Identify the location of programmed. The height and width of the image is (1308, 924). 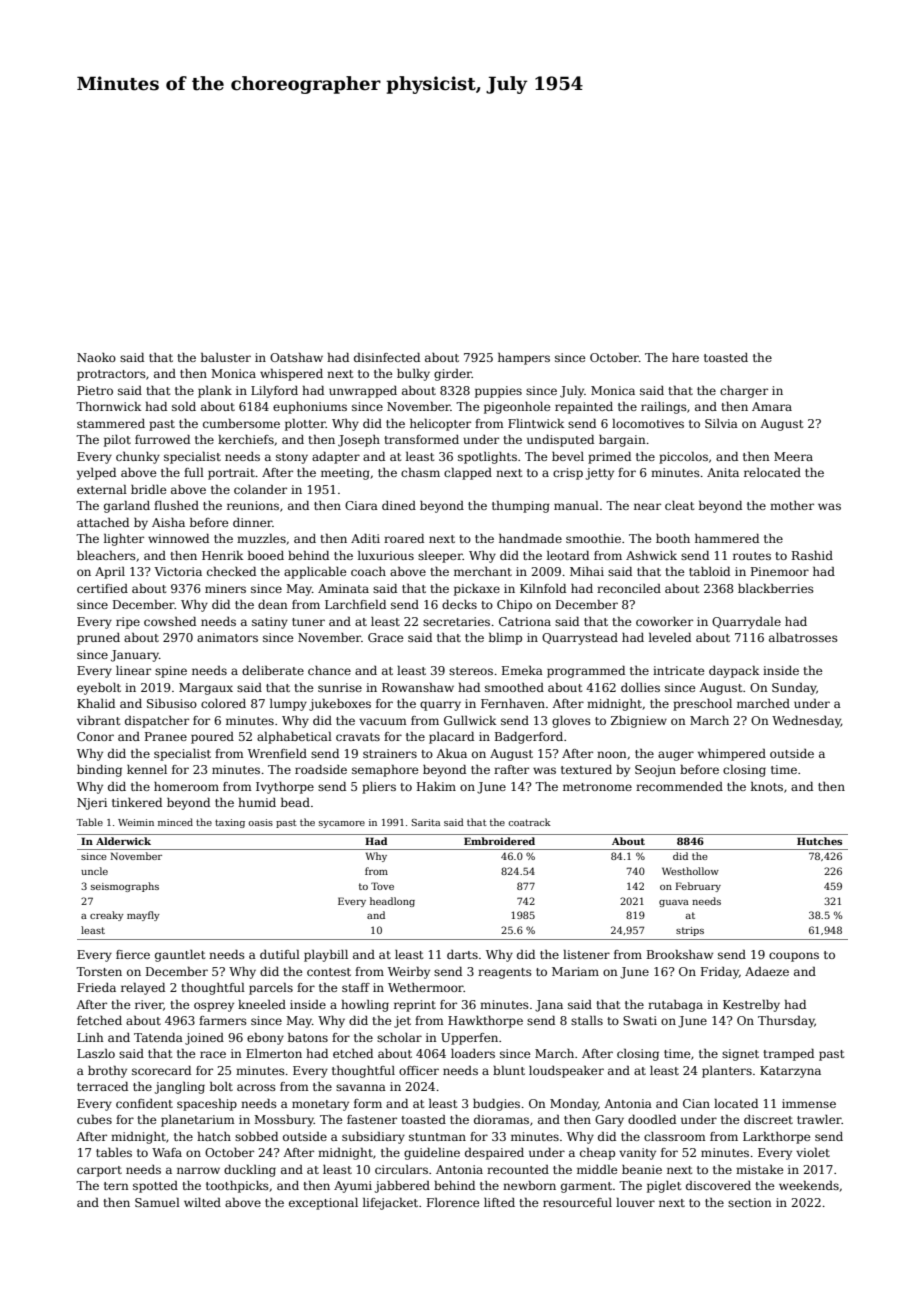
(586, 672).
